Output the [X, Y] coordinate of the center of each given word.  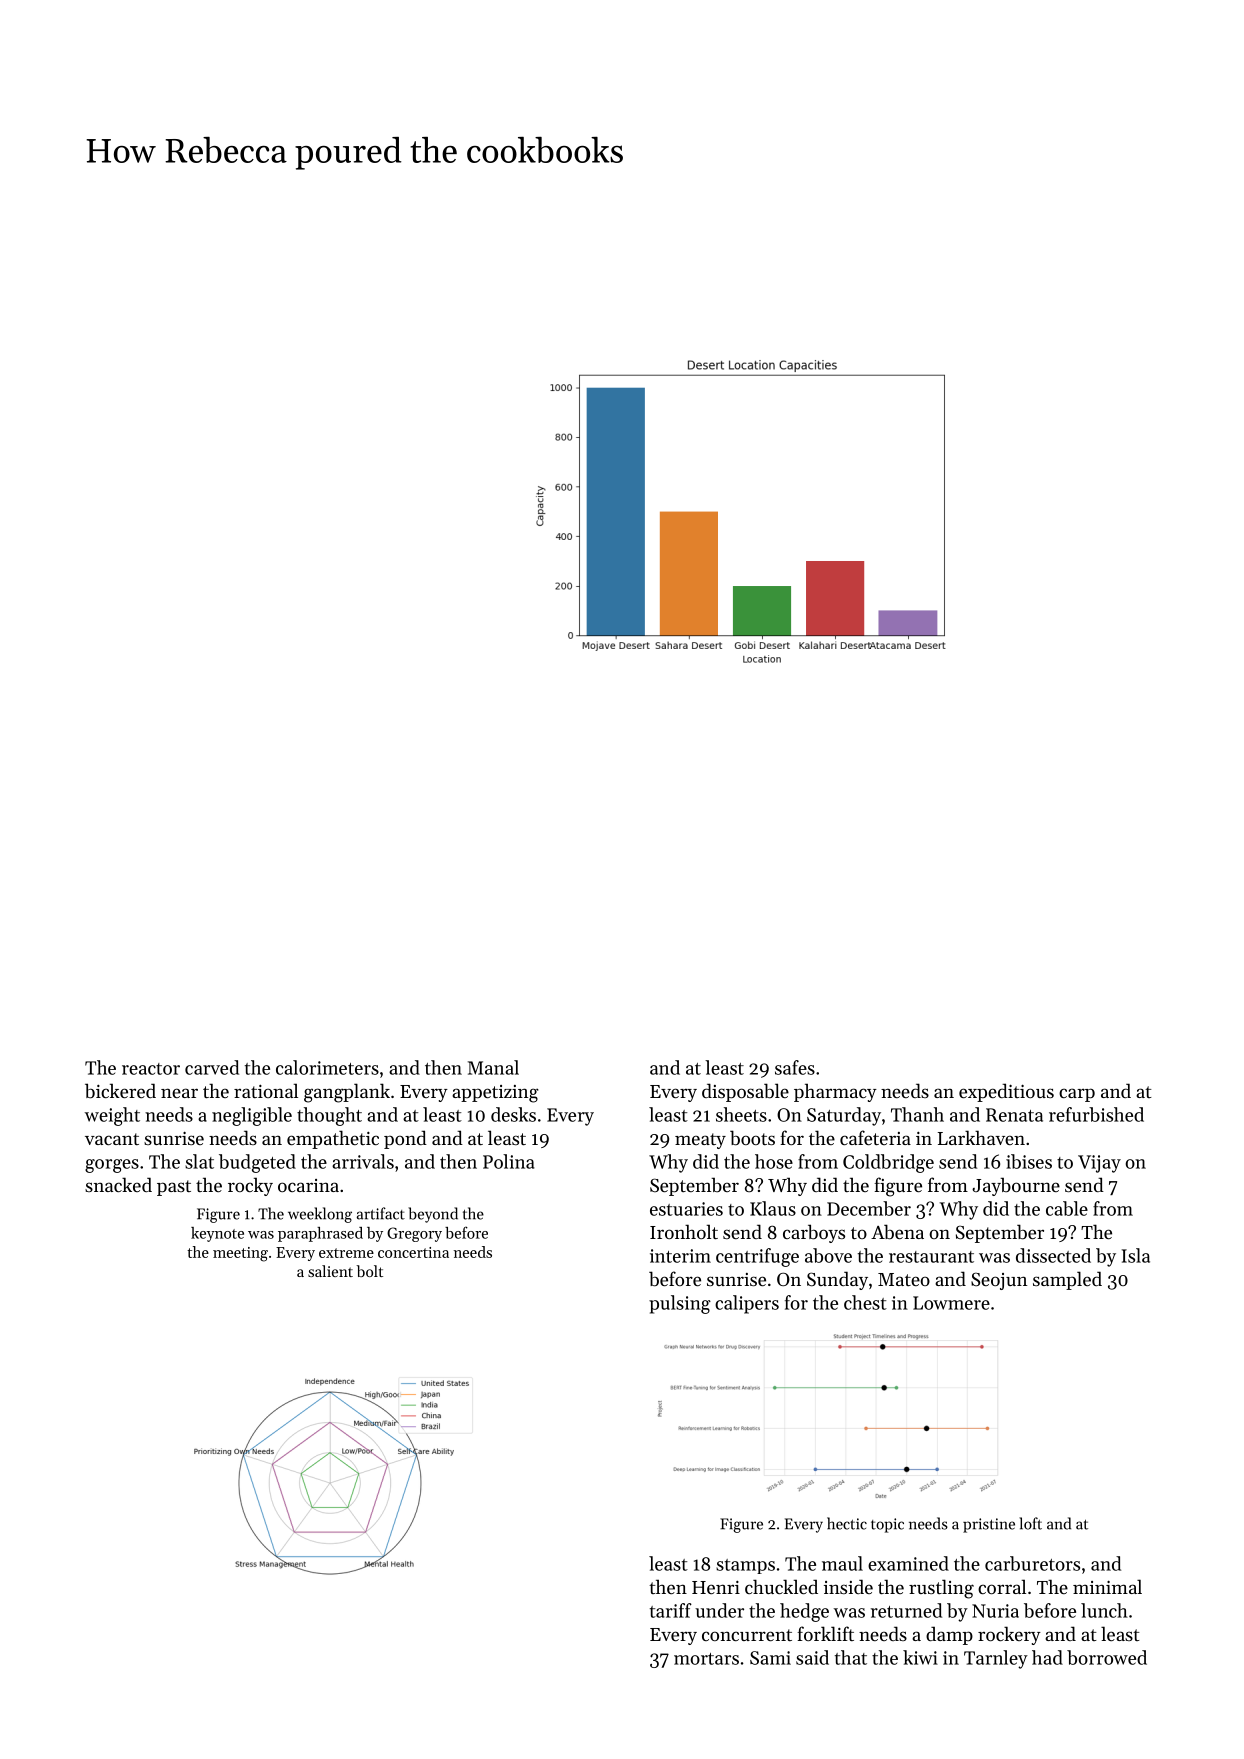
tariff [671, 1610]
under [719, 1610]
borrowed [1107, 1657]
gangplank [347, 1093]
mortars [706, 1659]
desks [513, 1114]
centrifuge [757, 1257]
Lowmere [951, 1303]
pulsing [680, 1304]
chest [865, 1302]
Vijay [1099, 1164]
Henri [716, 1587]
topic [887, 1525]
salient [330, 1271]
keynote [217, 1234]
